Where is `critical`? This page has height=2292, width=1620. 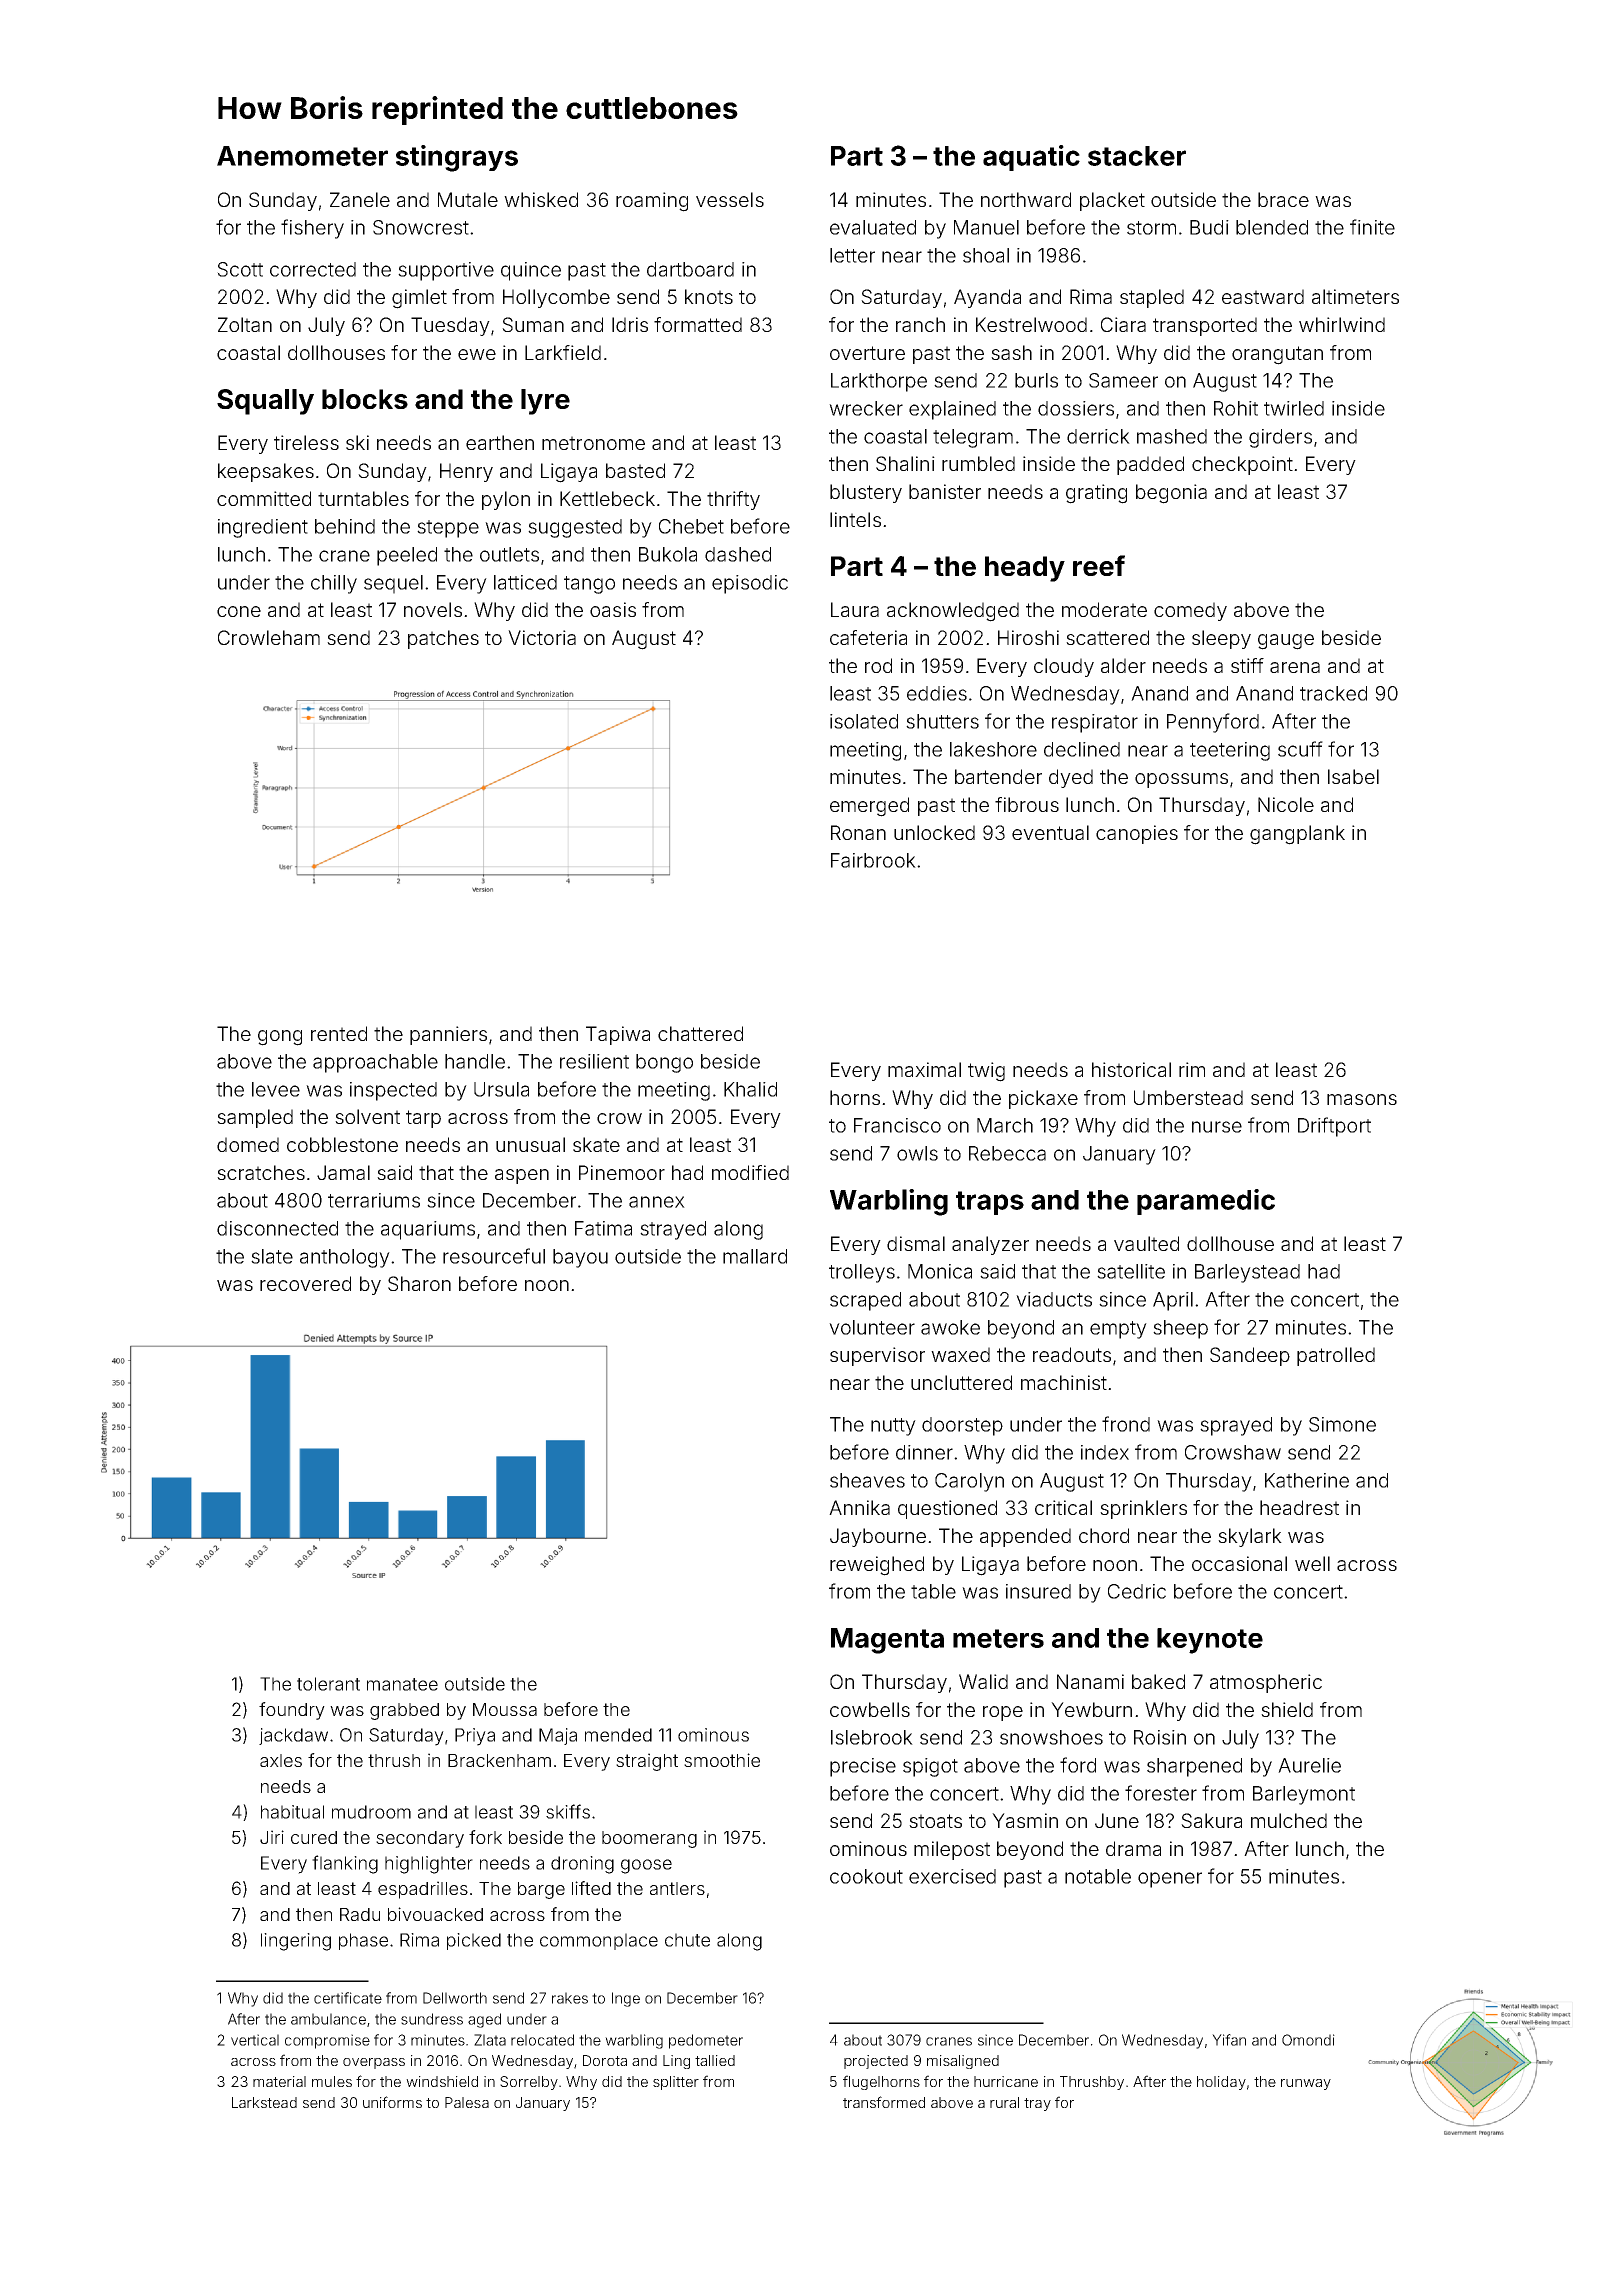
critical is located at coordinates (1063, 1507).
